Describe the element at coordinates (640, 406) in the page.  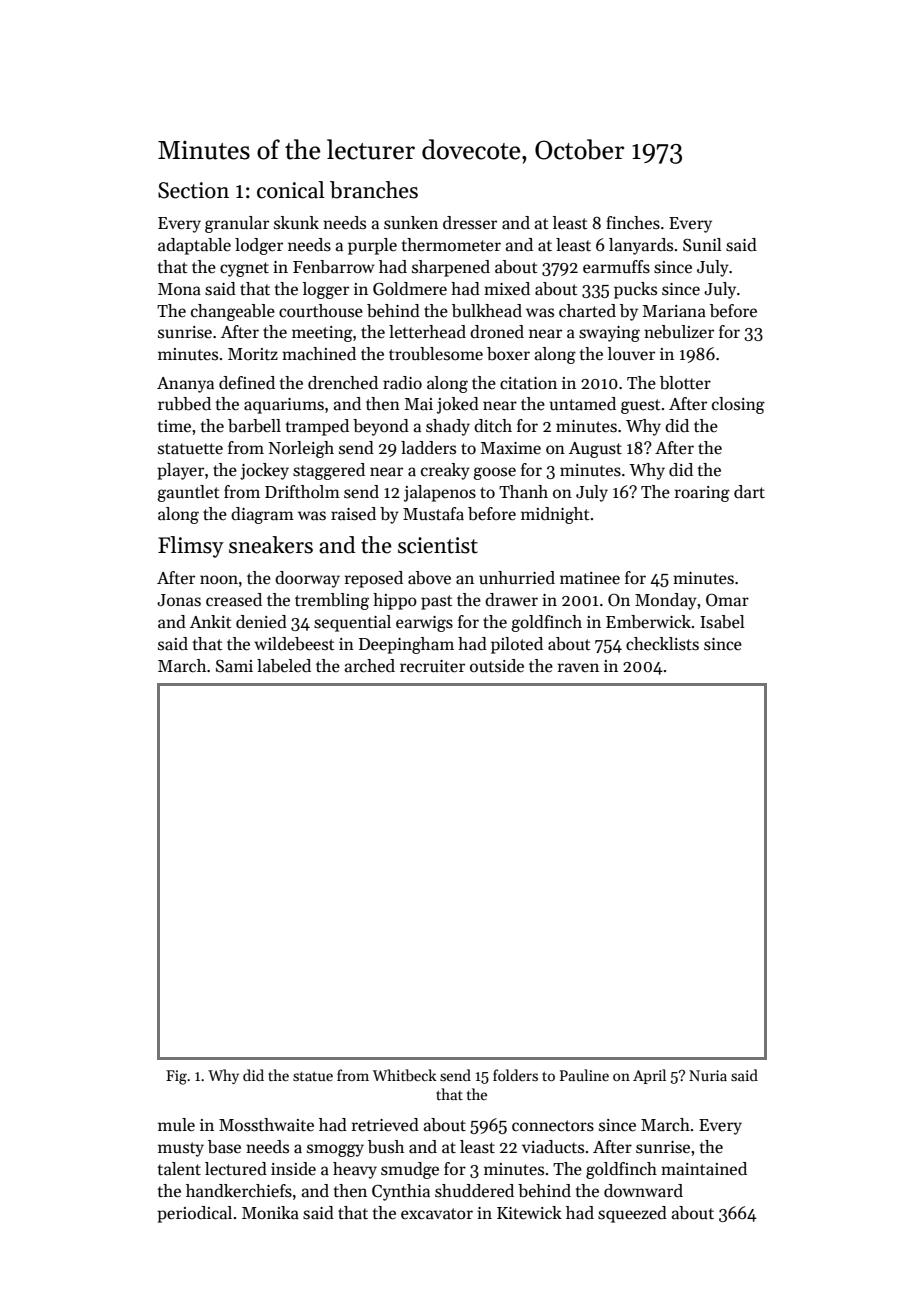
I see `guest` at that location.
